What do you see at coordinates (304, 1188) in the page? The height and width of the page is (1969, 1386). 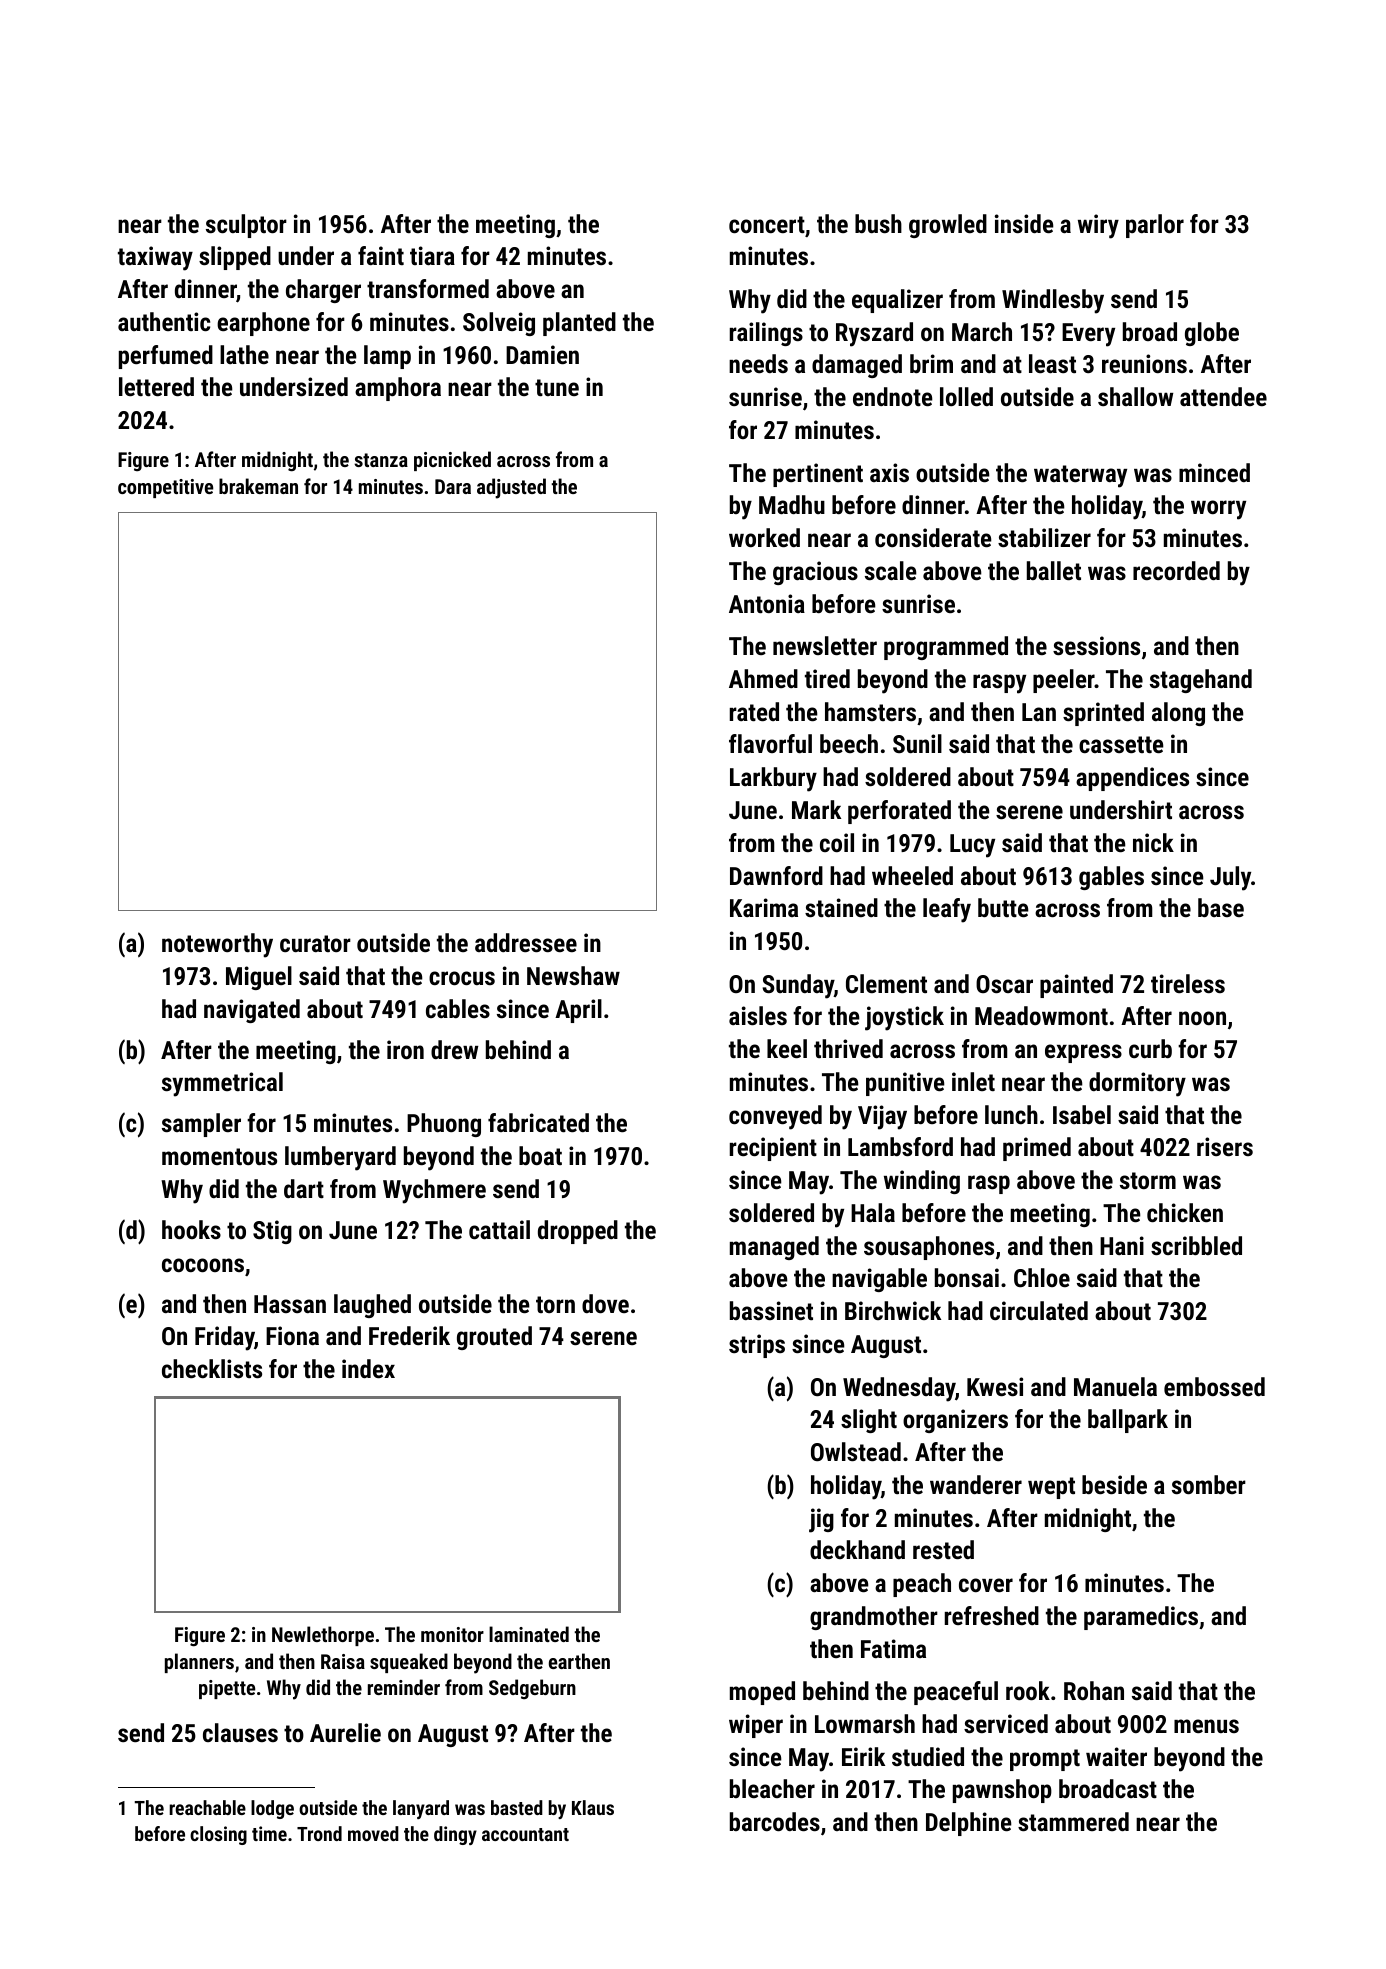 I see `dart` at bounding box center [304, 1188].
